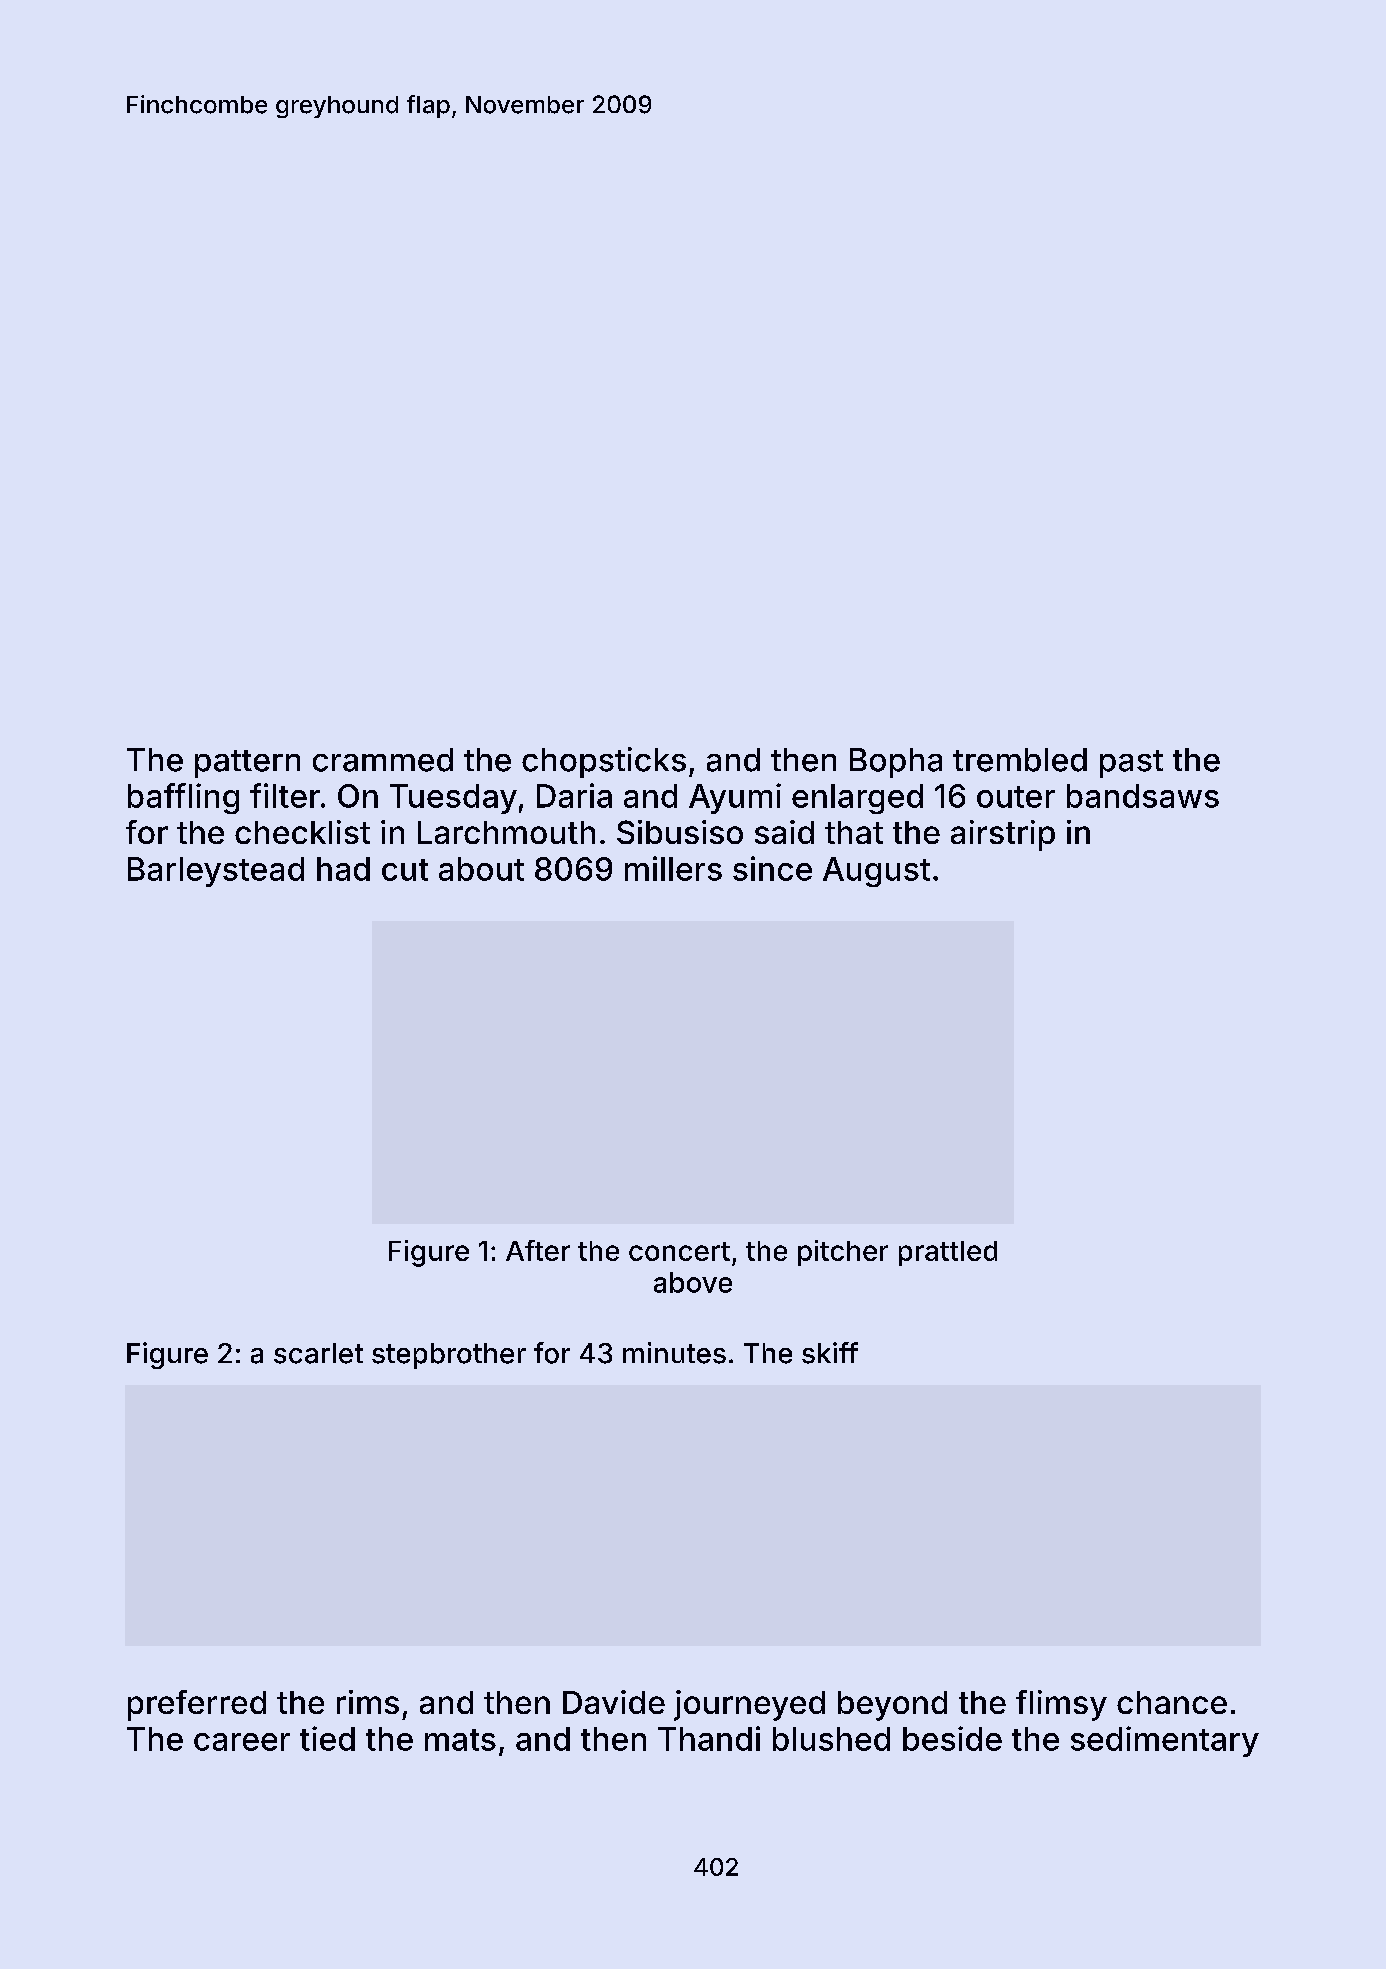  I want to click on past, so click(1131, 764).
